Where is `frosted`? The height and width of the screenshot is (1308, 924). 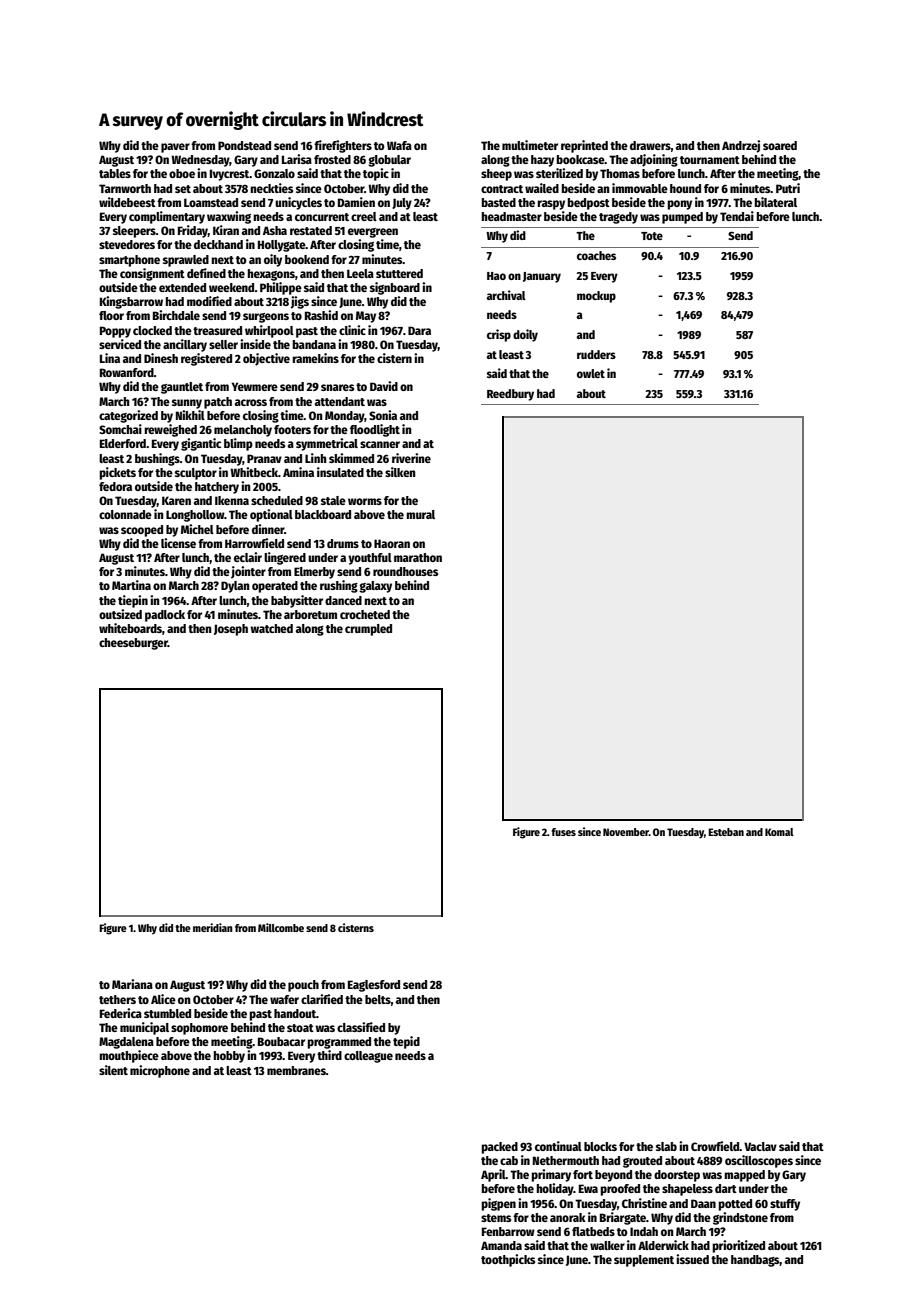 frosted is located at coordinates (332, 159).
